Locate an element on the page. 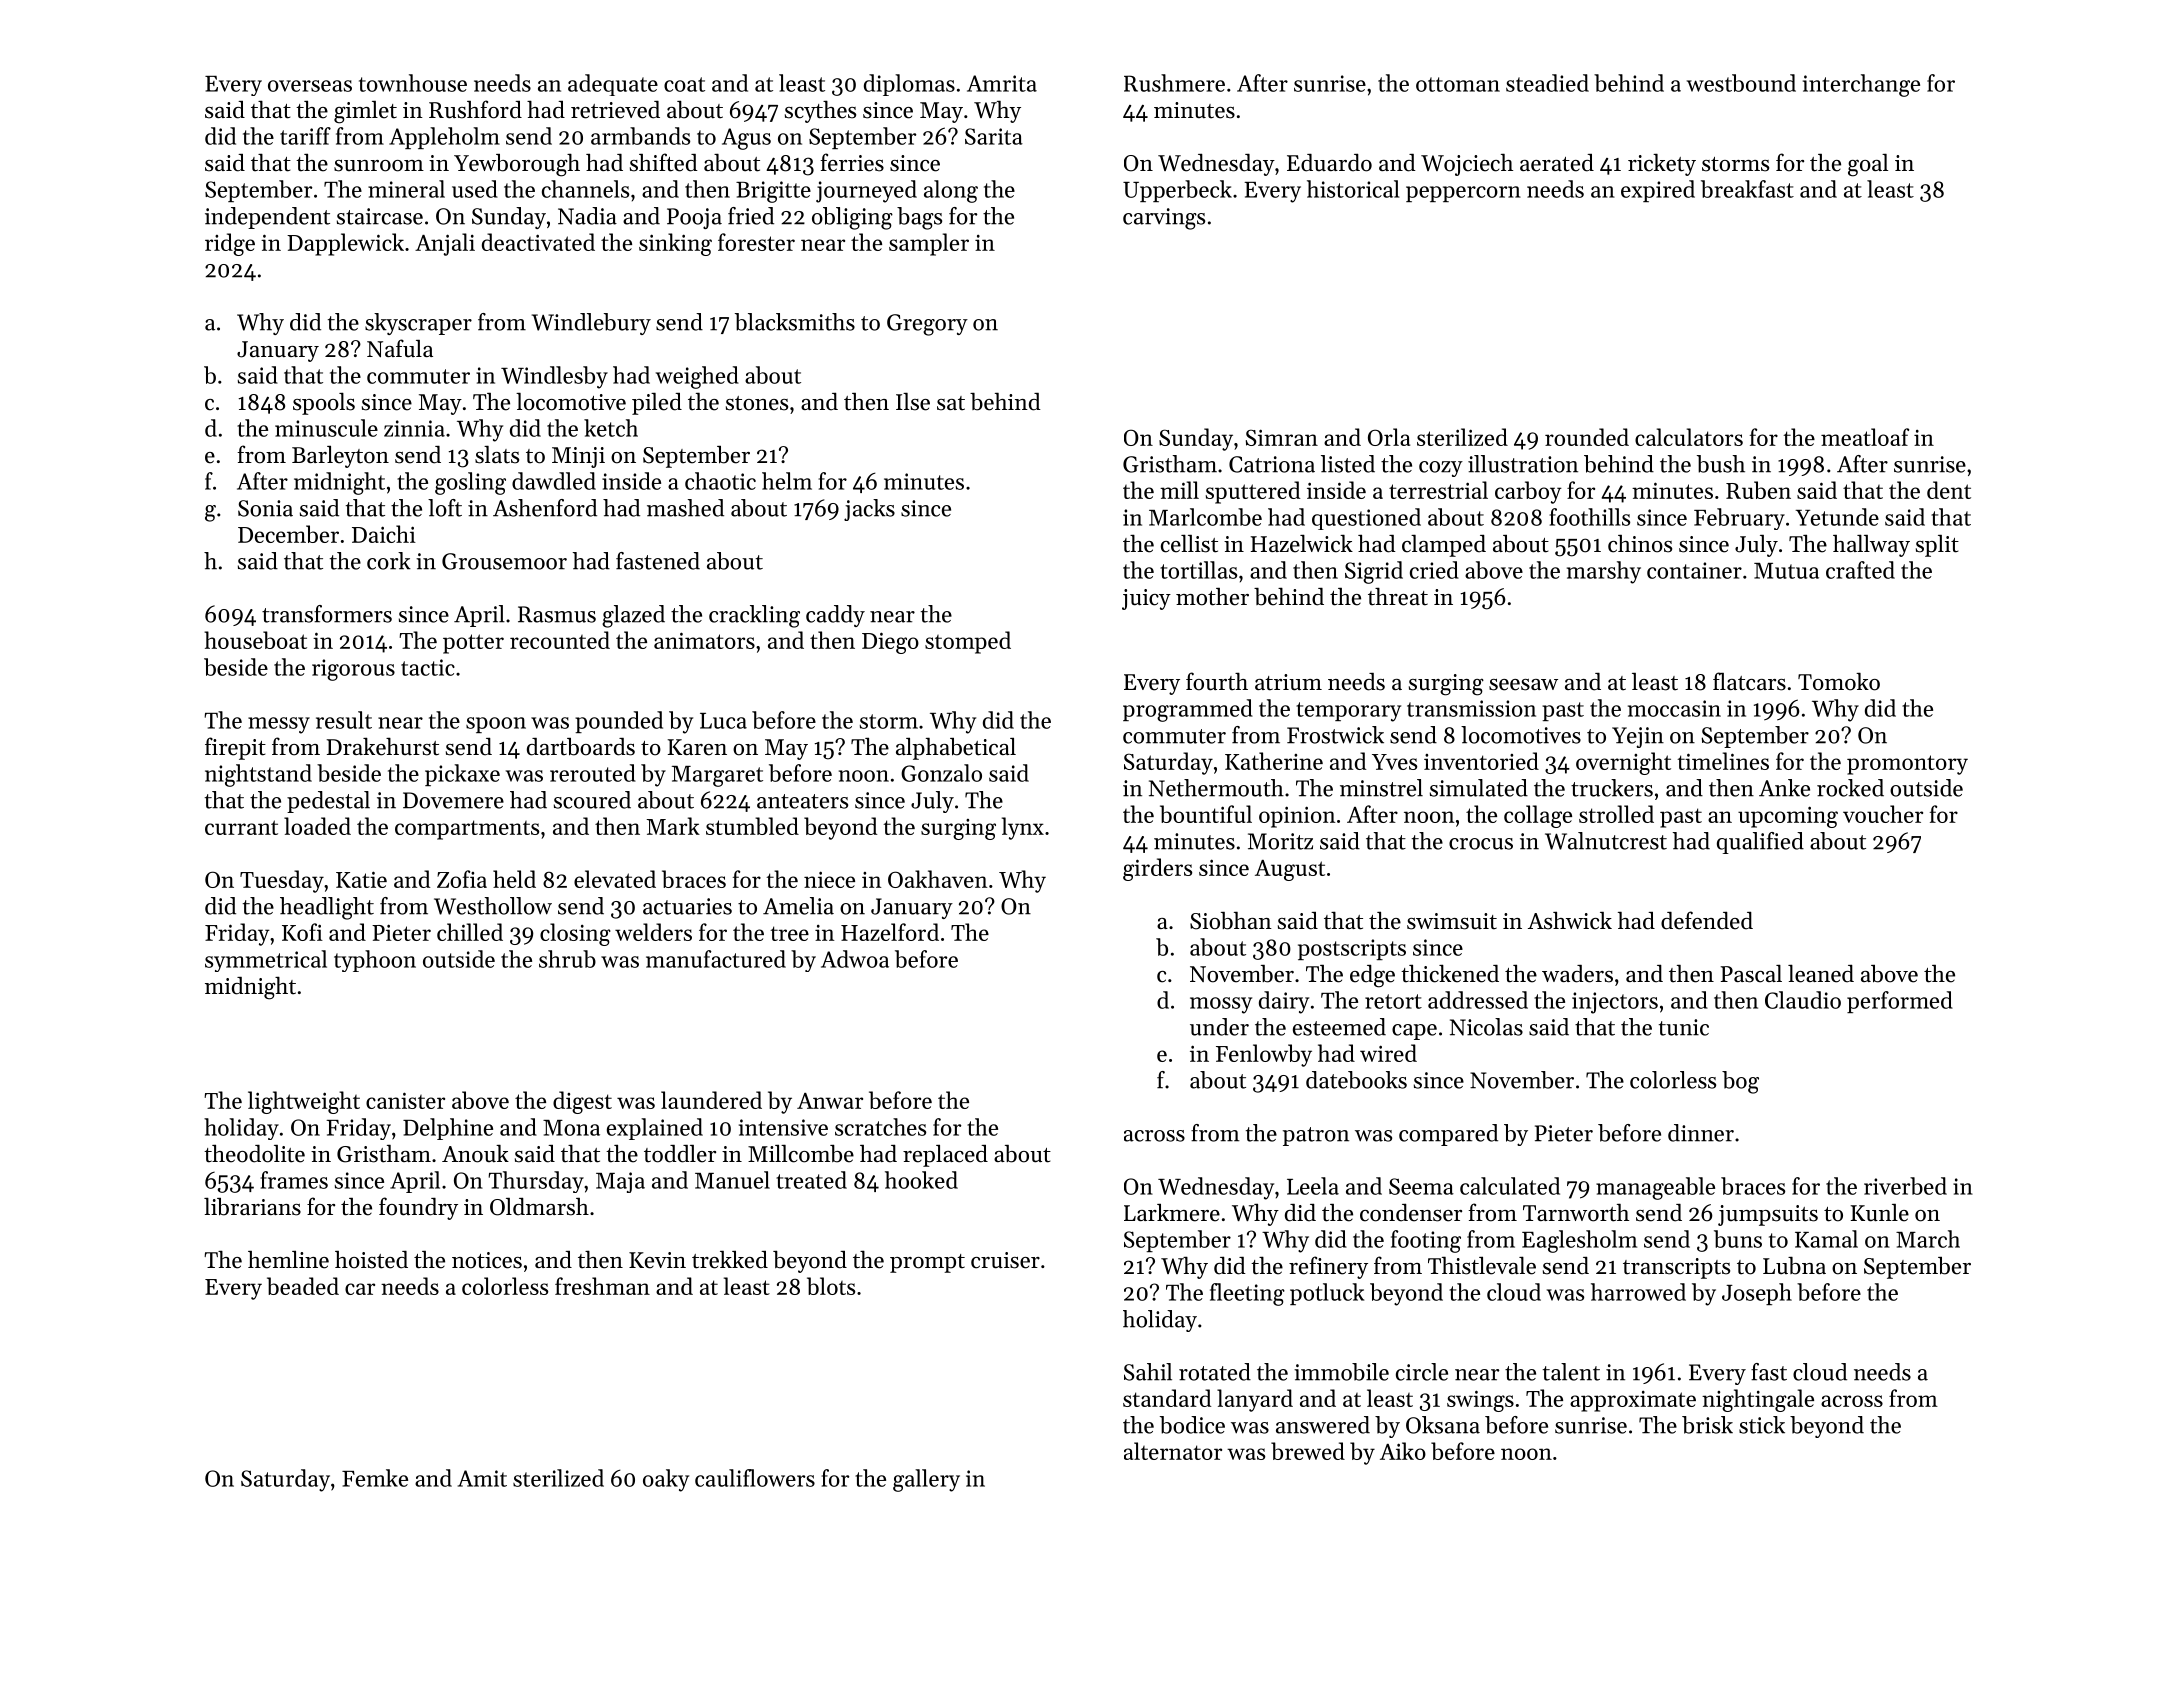 The height and width of the image is (1683, 2178). Yejin is located at coordinates (1638, 737).
